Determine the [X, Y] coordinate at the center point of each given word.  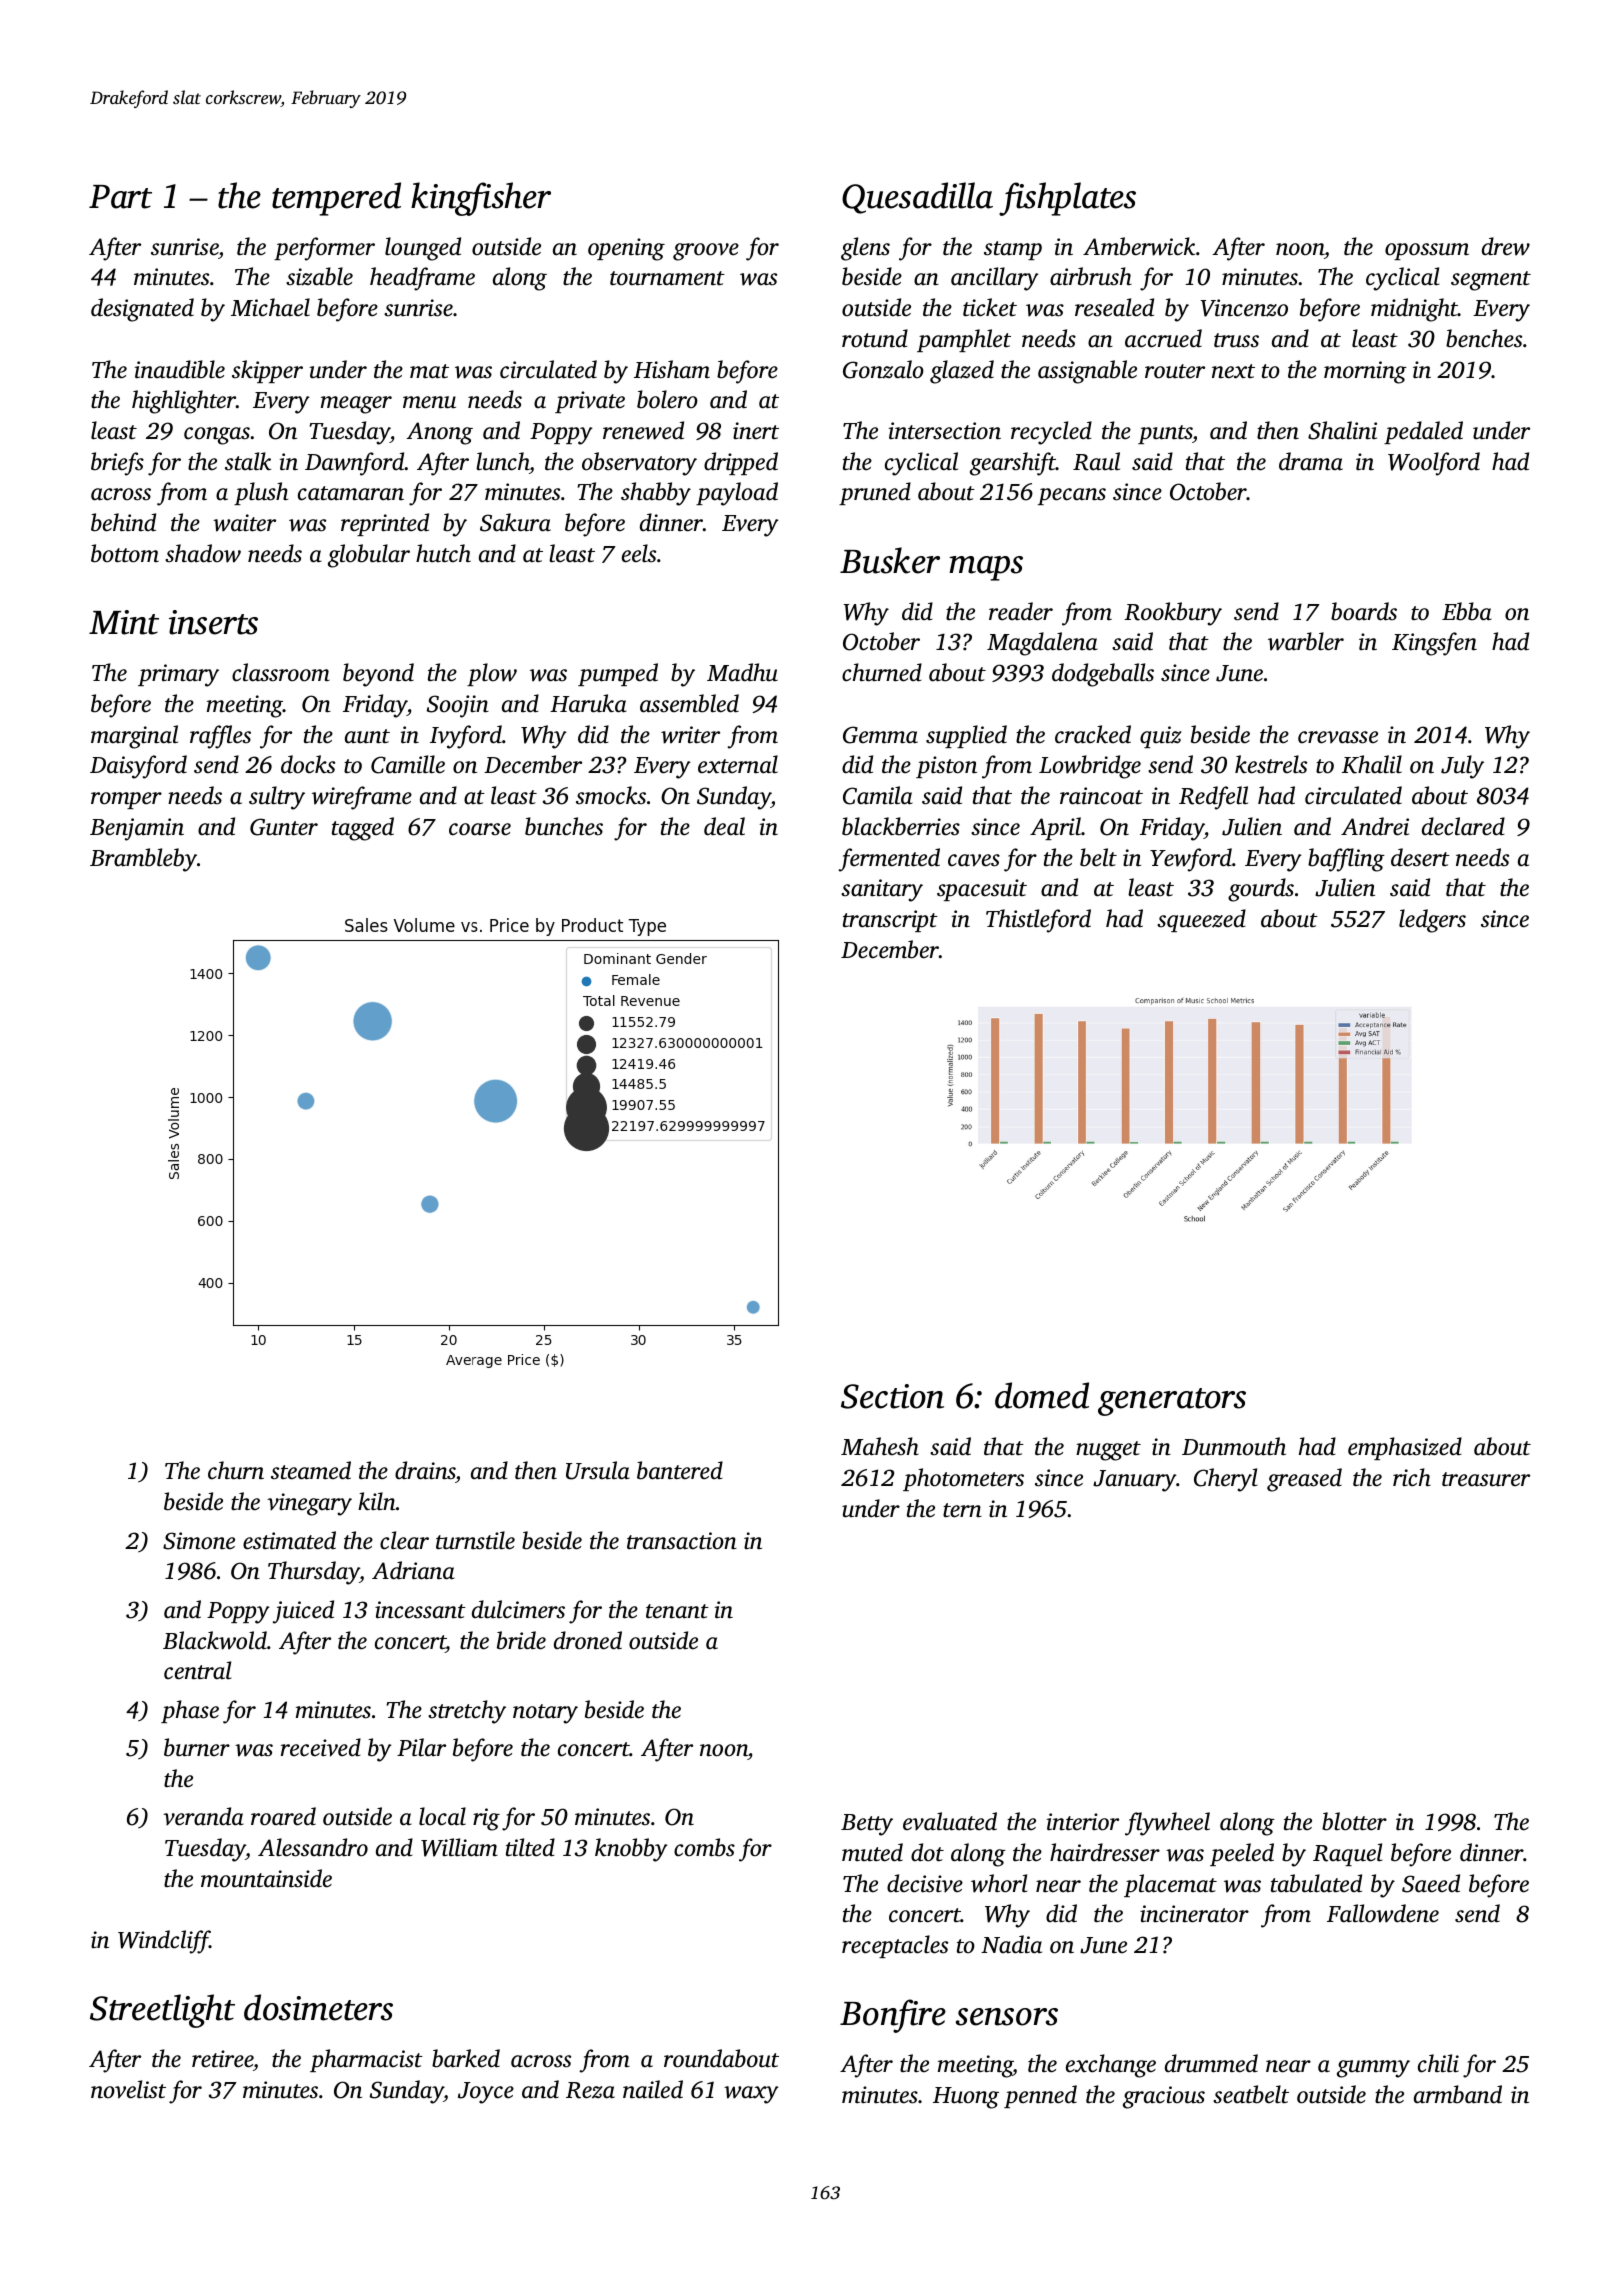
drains [425, 1472]
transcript [890, 921]
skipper [267, 371]
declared [1463, 826]
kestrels [1271, 764]
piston [946, 767]
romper [126, 800]
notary [545, 1714]
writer [690, 735]
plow [492, 674]
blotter [1354, 1821]
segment [1491, 281]
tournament [667, 278]
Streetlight [162, 2011]
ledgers [1432, 921]
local [442, 1816]
